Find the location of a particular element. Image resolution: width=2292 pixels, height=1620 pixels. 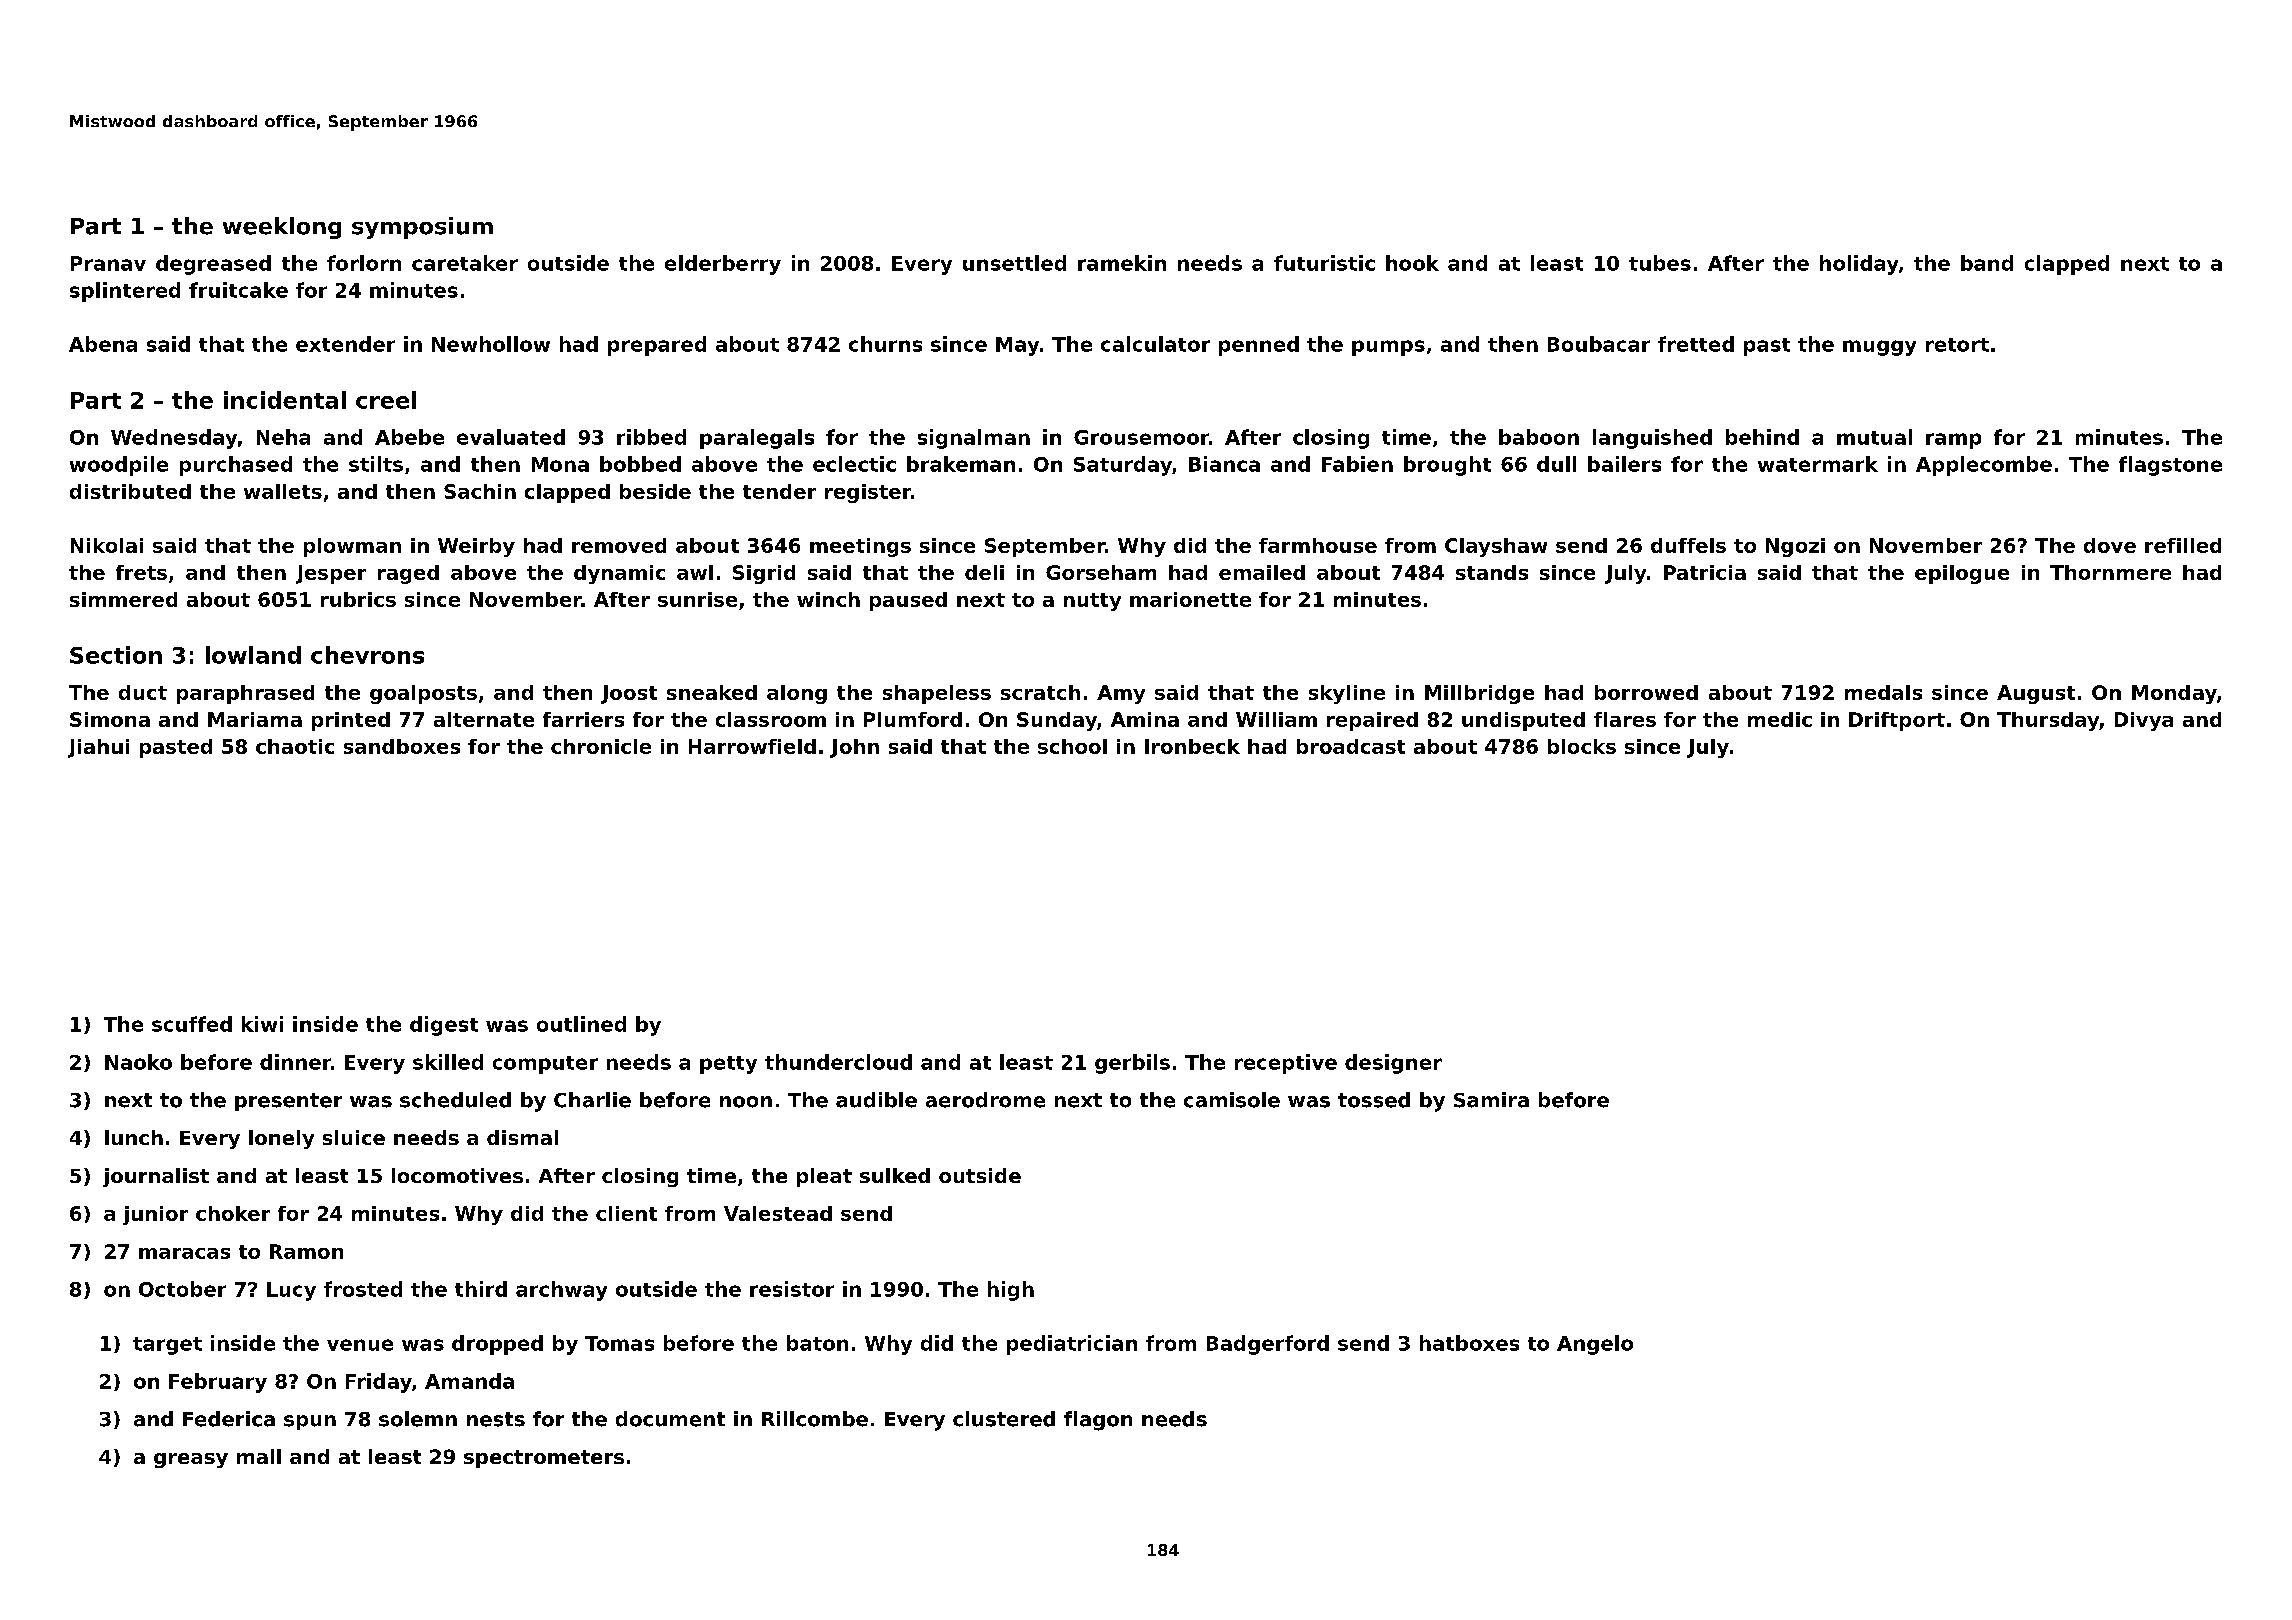

futuristic is located at coordinates (1324, 263).
